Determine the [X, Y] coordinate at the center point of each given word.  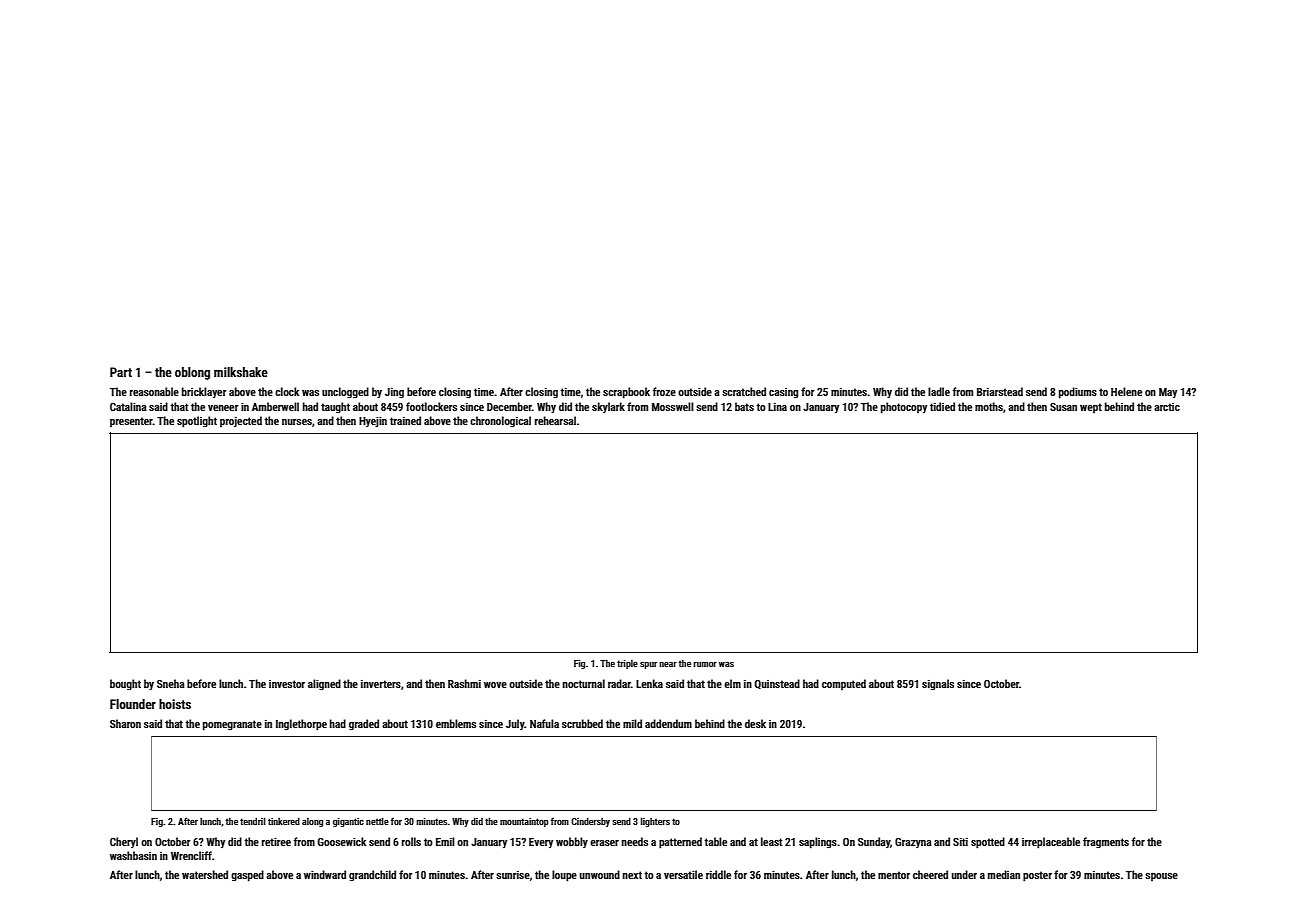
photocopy [904, 408]
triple [627, 664]
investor [287, 684]
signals [938, 685]
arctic [1167, 407]
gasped [247, 876]
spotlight [197, 422]
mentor [894, 875]
